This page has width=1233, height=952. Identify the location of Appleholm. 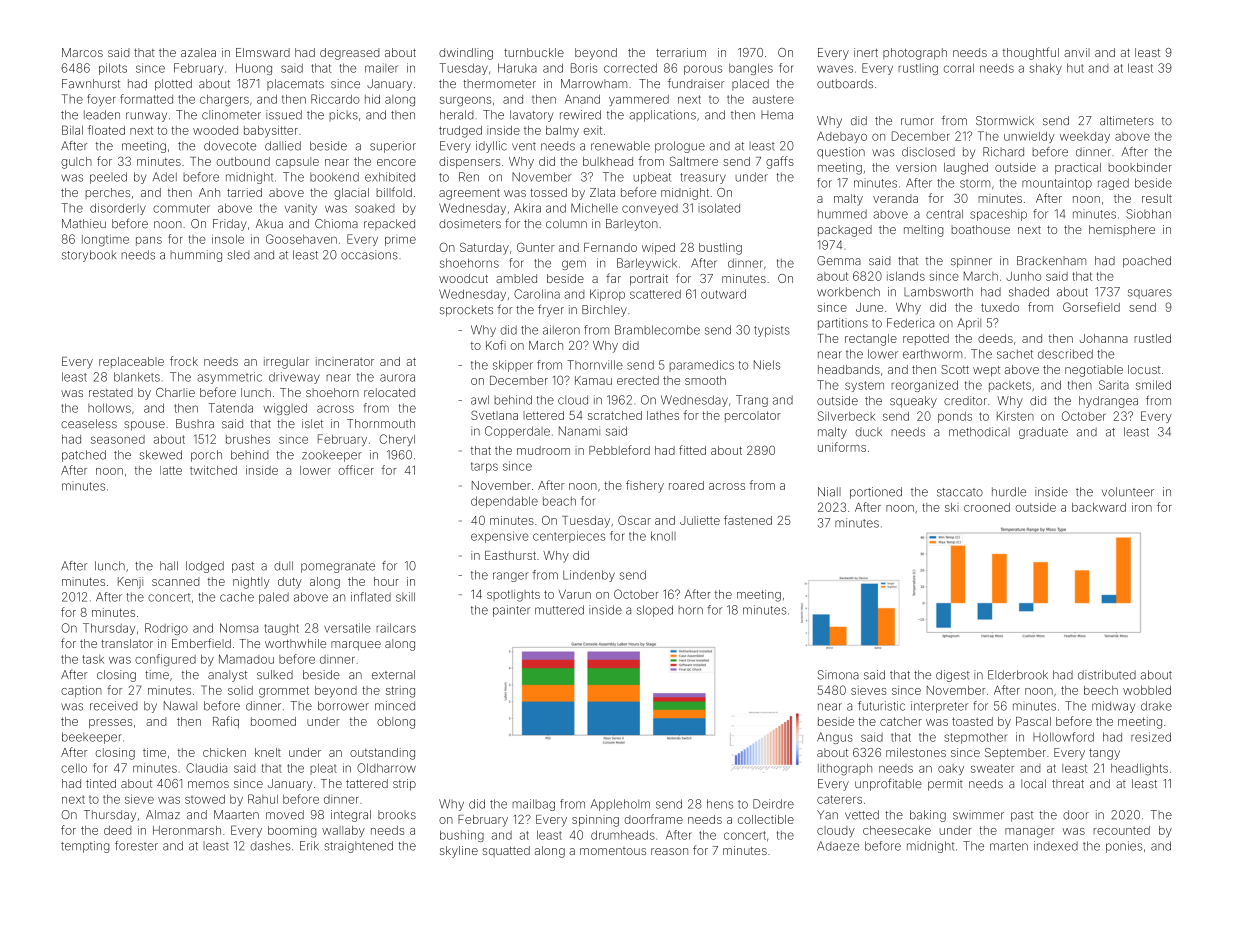
(620, 805).
